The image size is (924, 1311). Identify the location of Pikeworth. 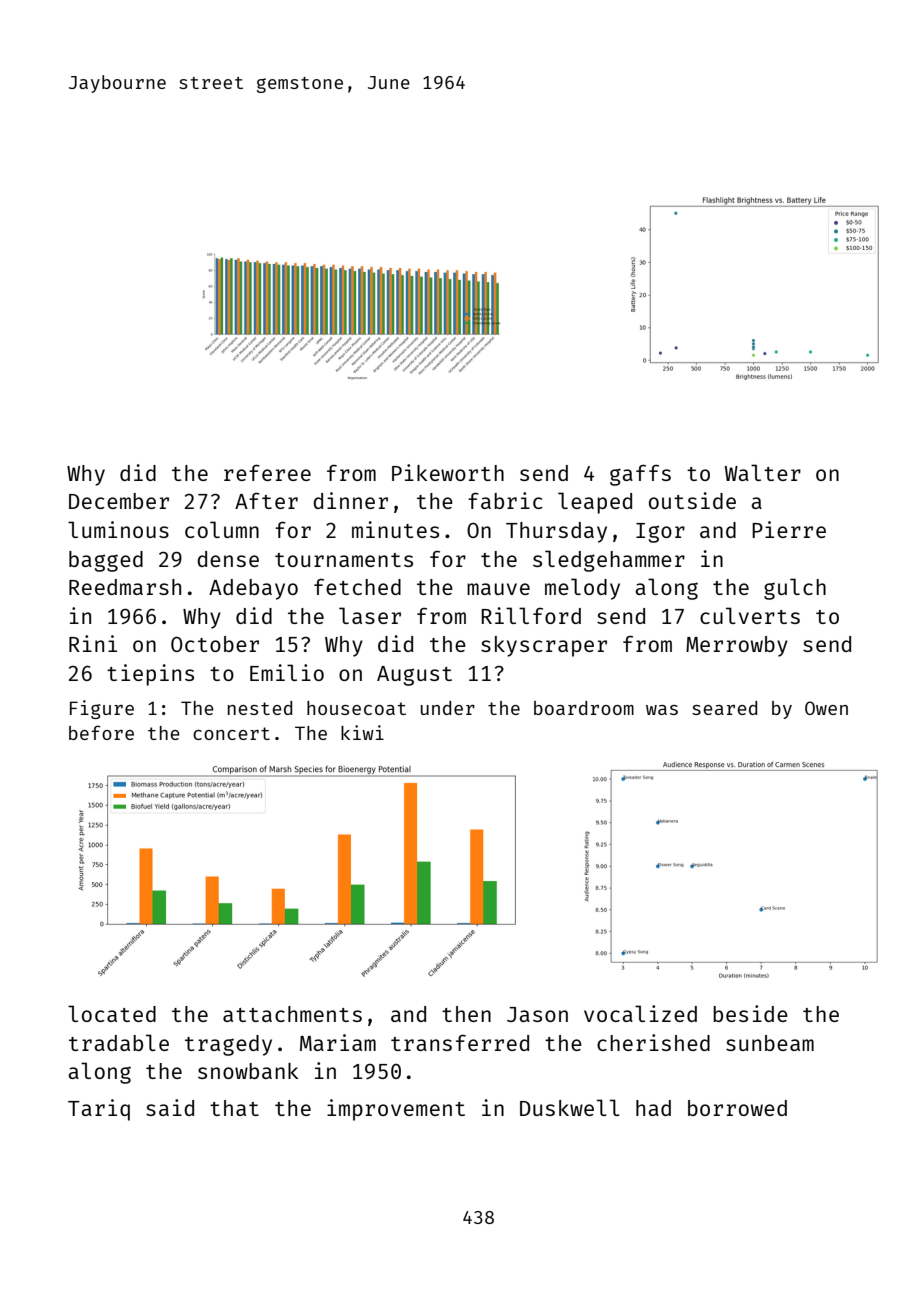
(448, 472).
